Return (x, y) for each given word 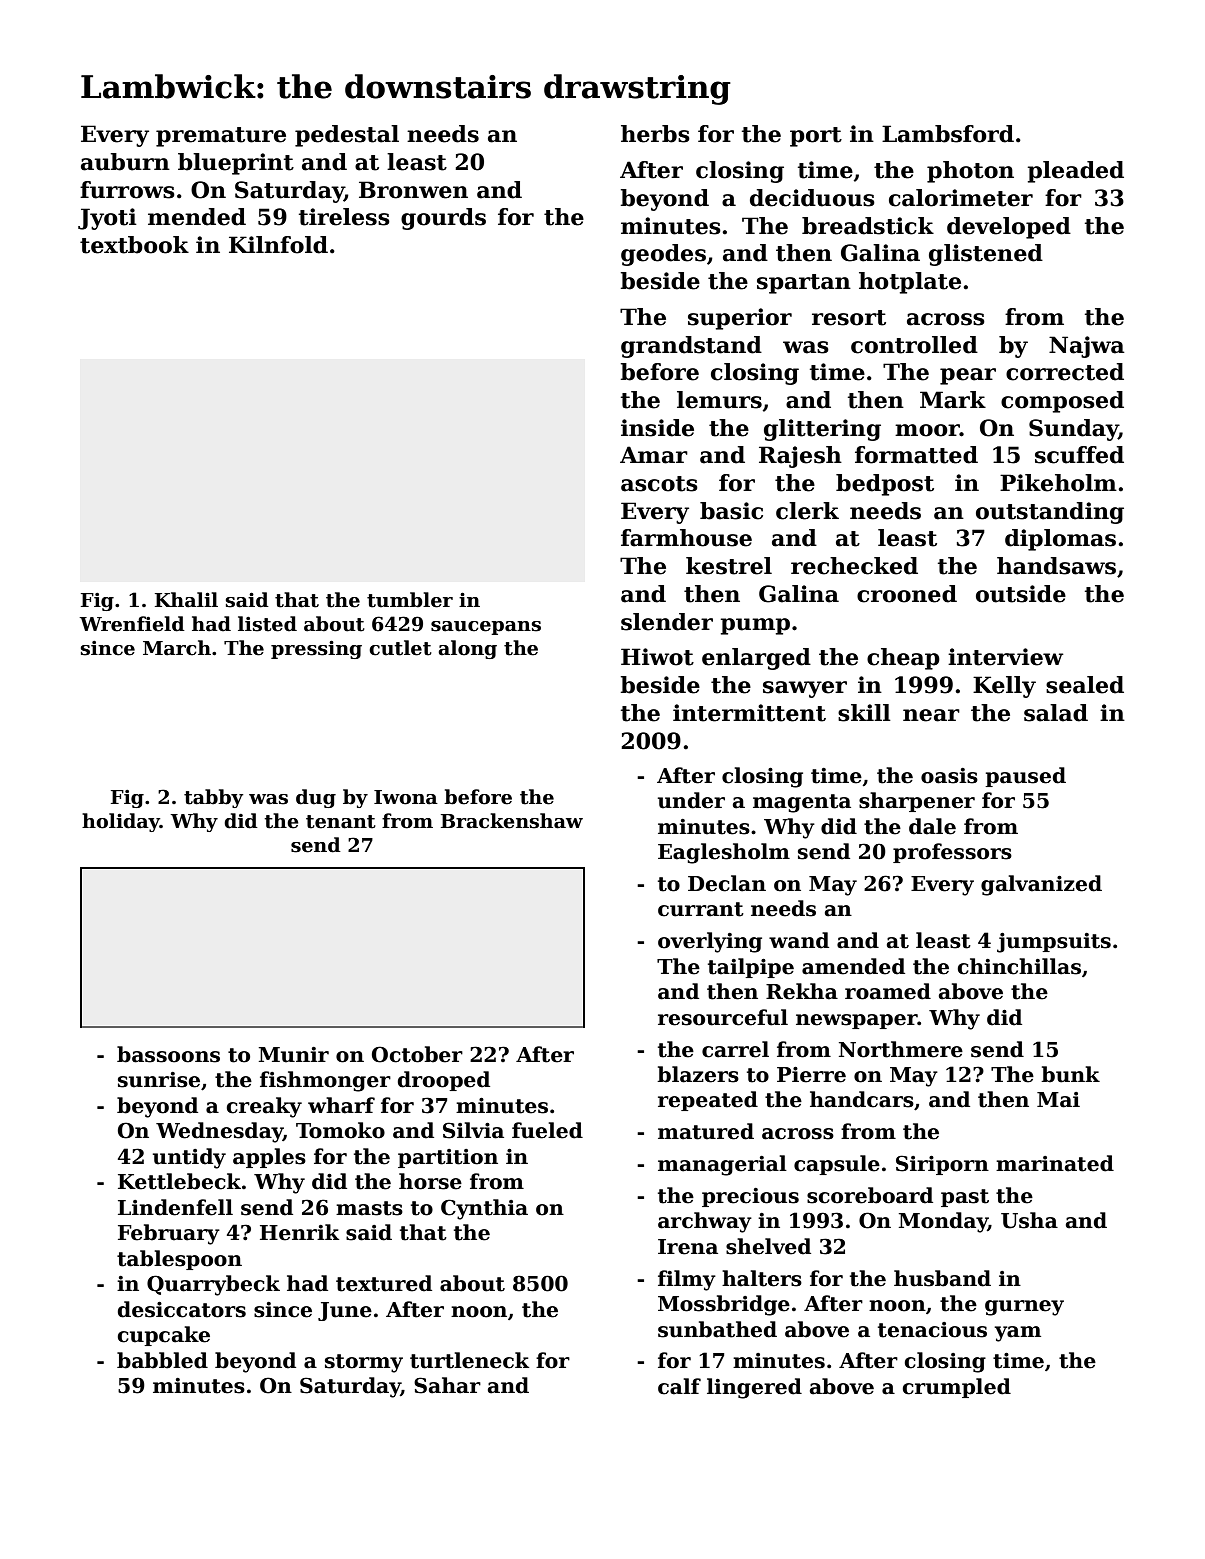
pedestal (347, 136)
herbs (655, 134)
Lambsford (948, 134)
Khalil (186, 600)
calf (679, 1386)
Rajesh (800, 457)
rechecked (854, 566)
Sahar (447, 1385)
